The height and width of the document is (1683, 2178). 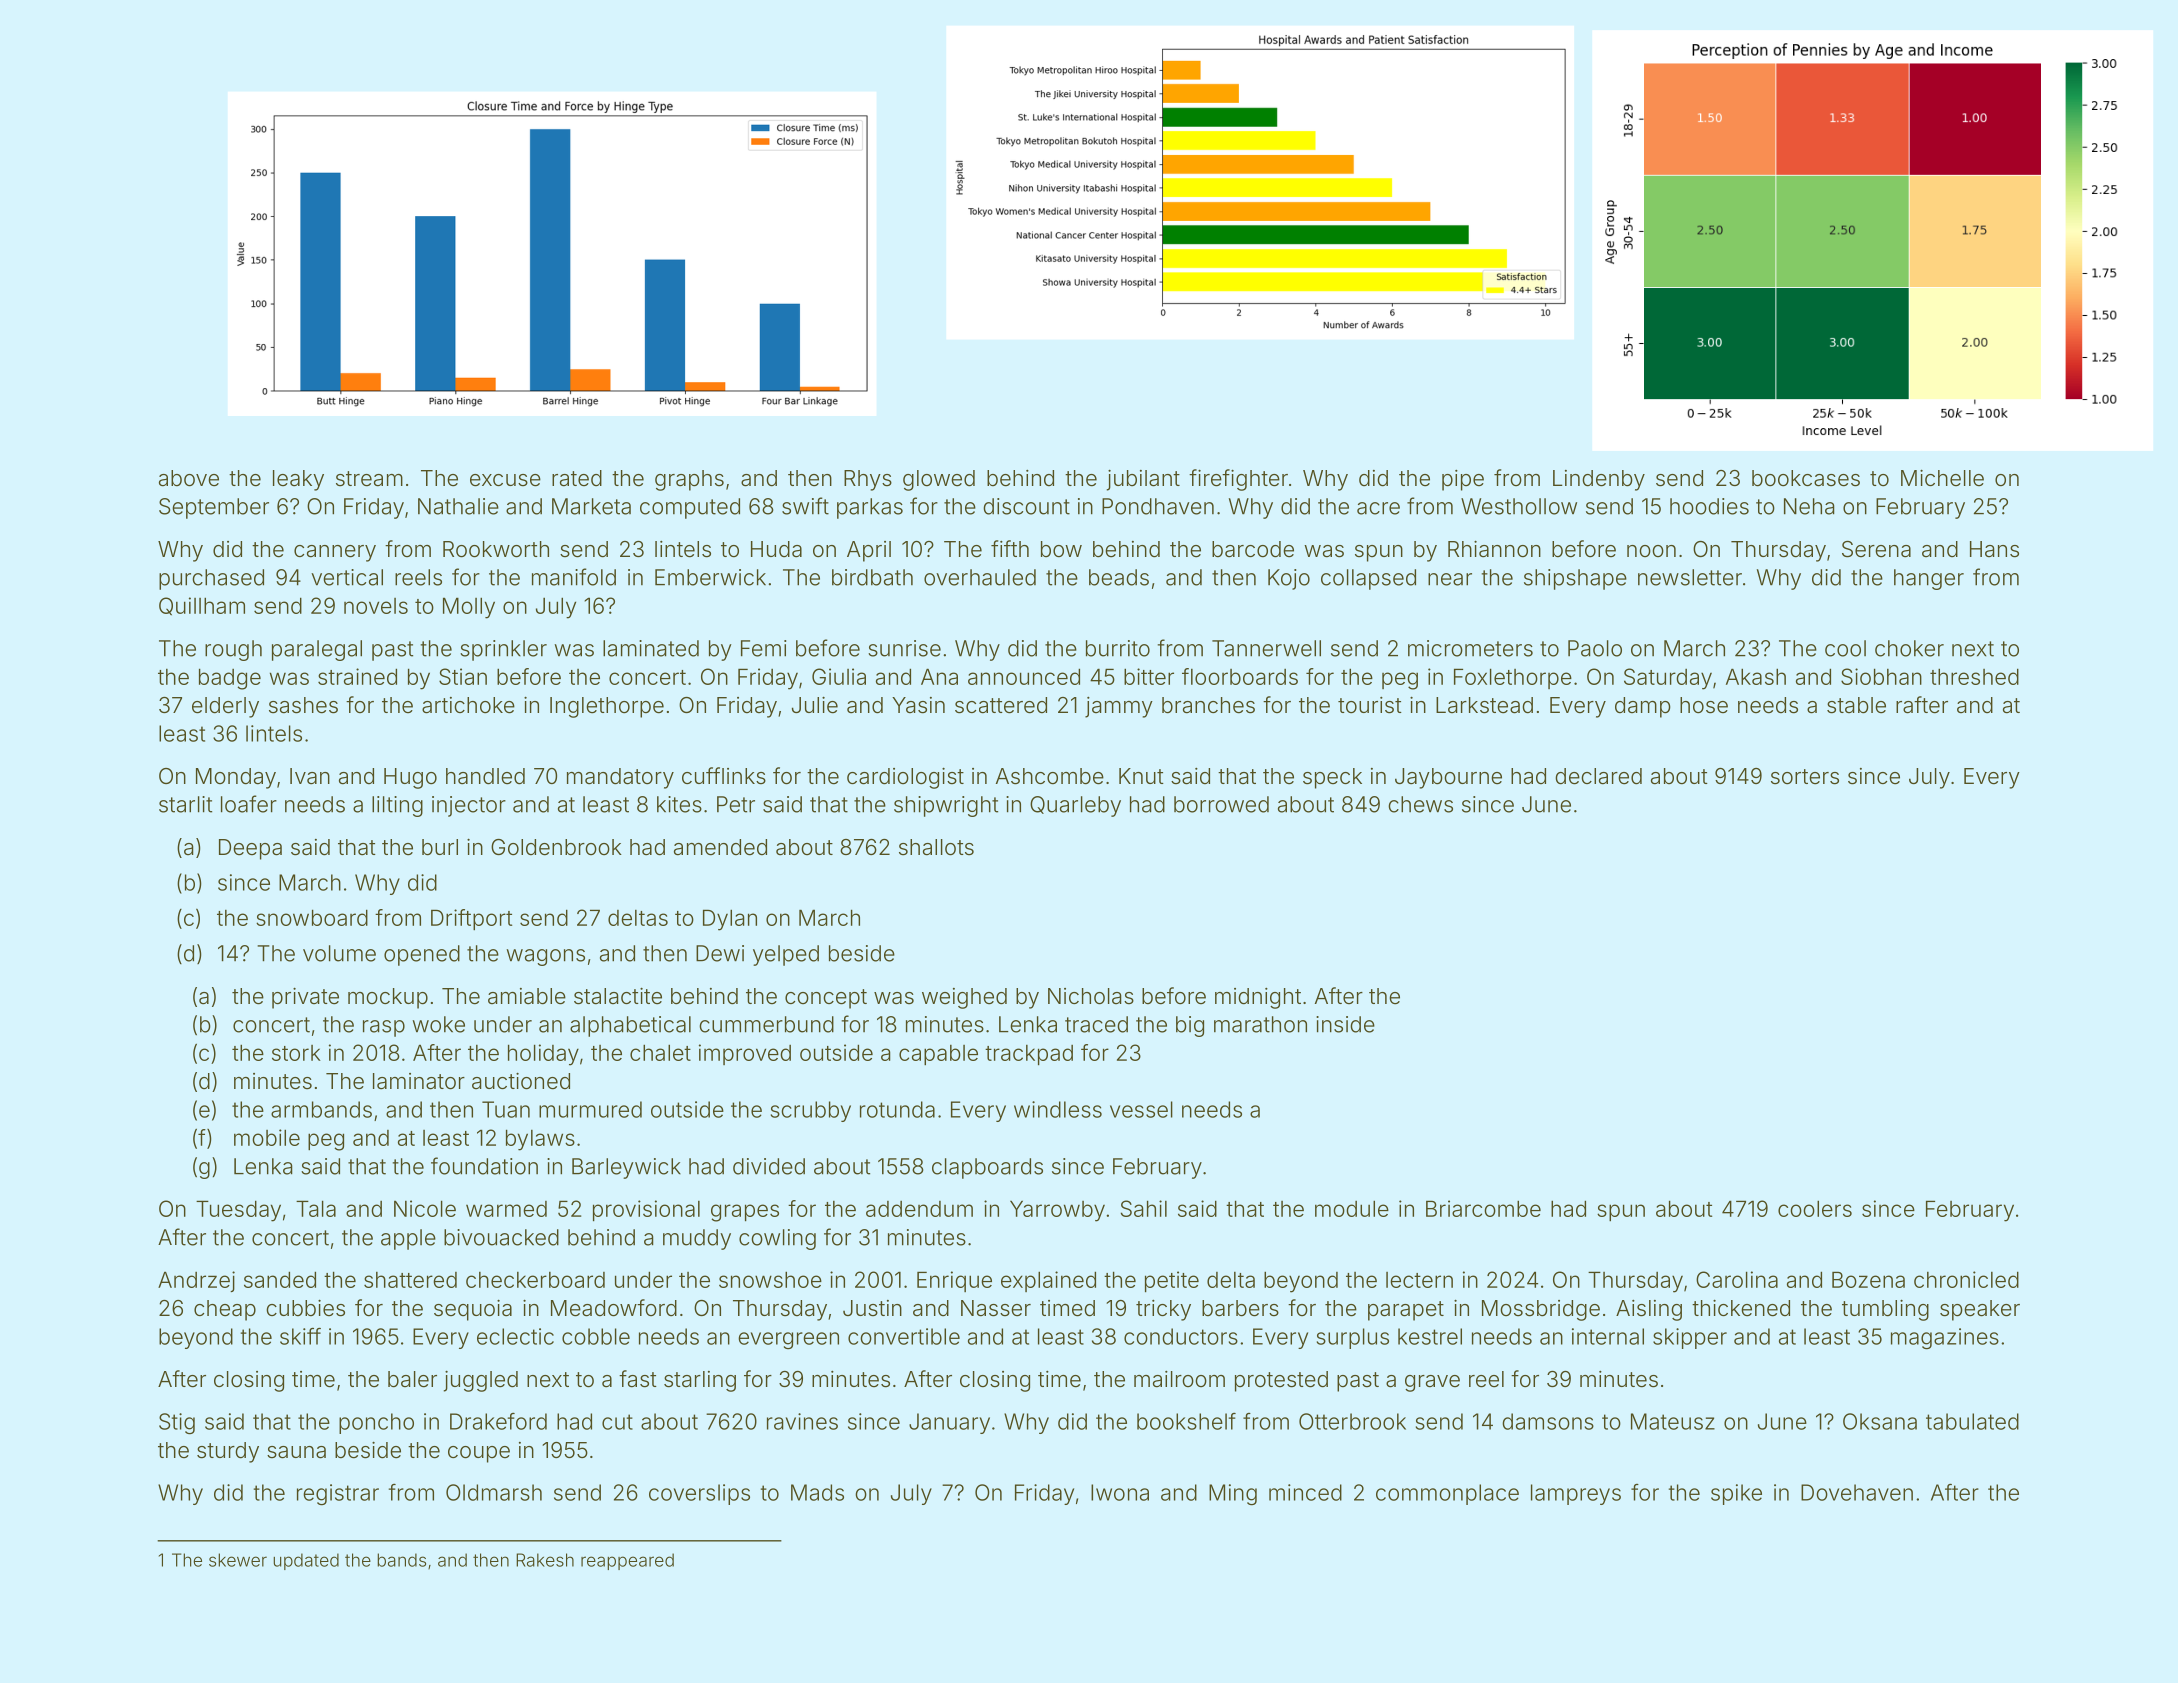 What do you see at coordinates (1029, 1055) in the document?
I see `trackpad` at bounding box center [1029, 1055].
